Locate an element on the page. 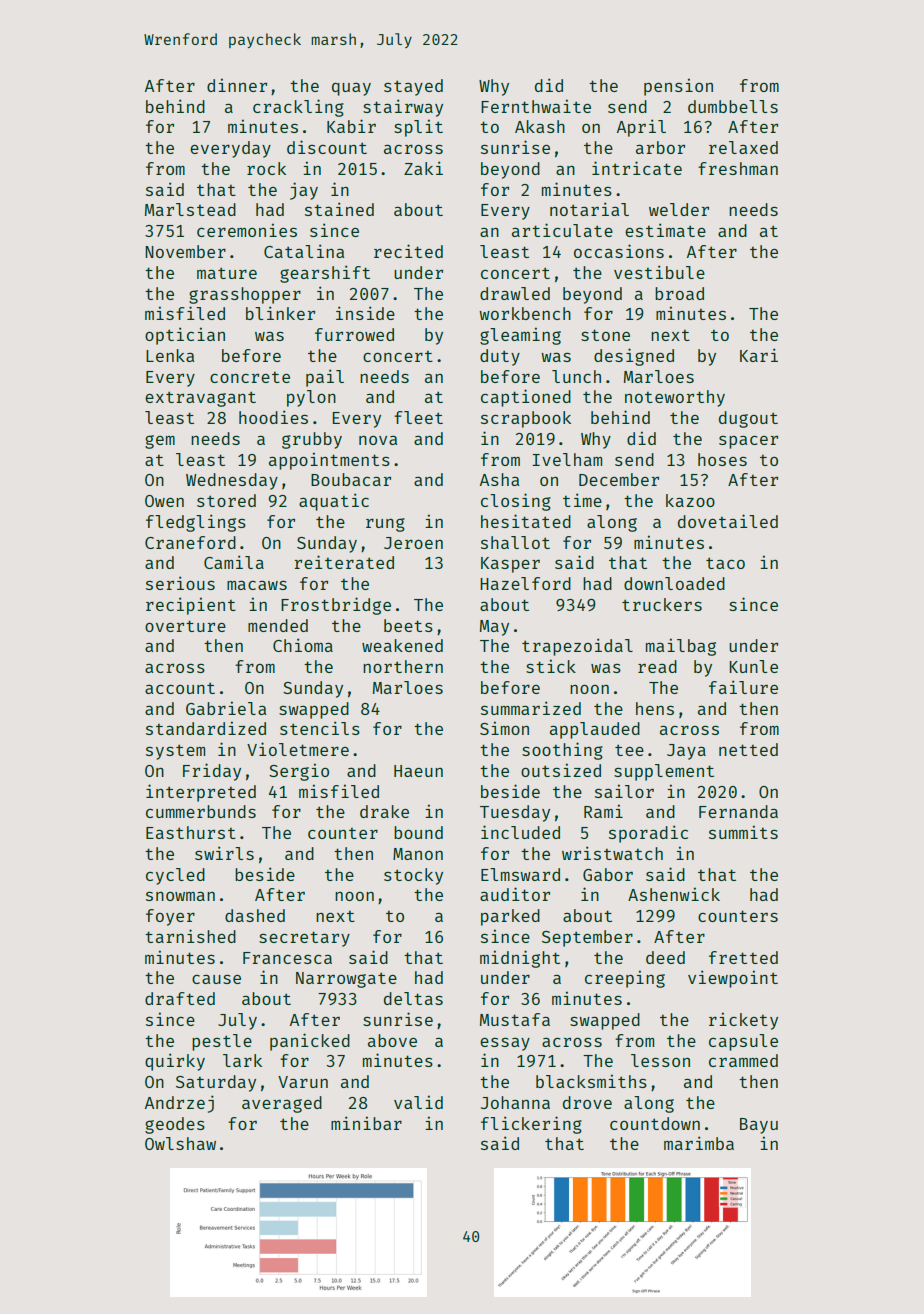 The image size is (924, 1314). serious is located at coordinates (180, 583).
